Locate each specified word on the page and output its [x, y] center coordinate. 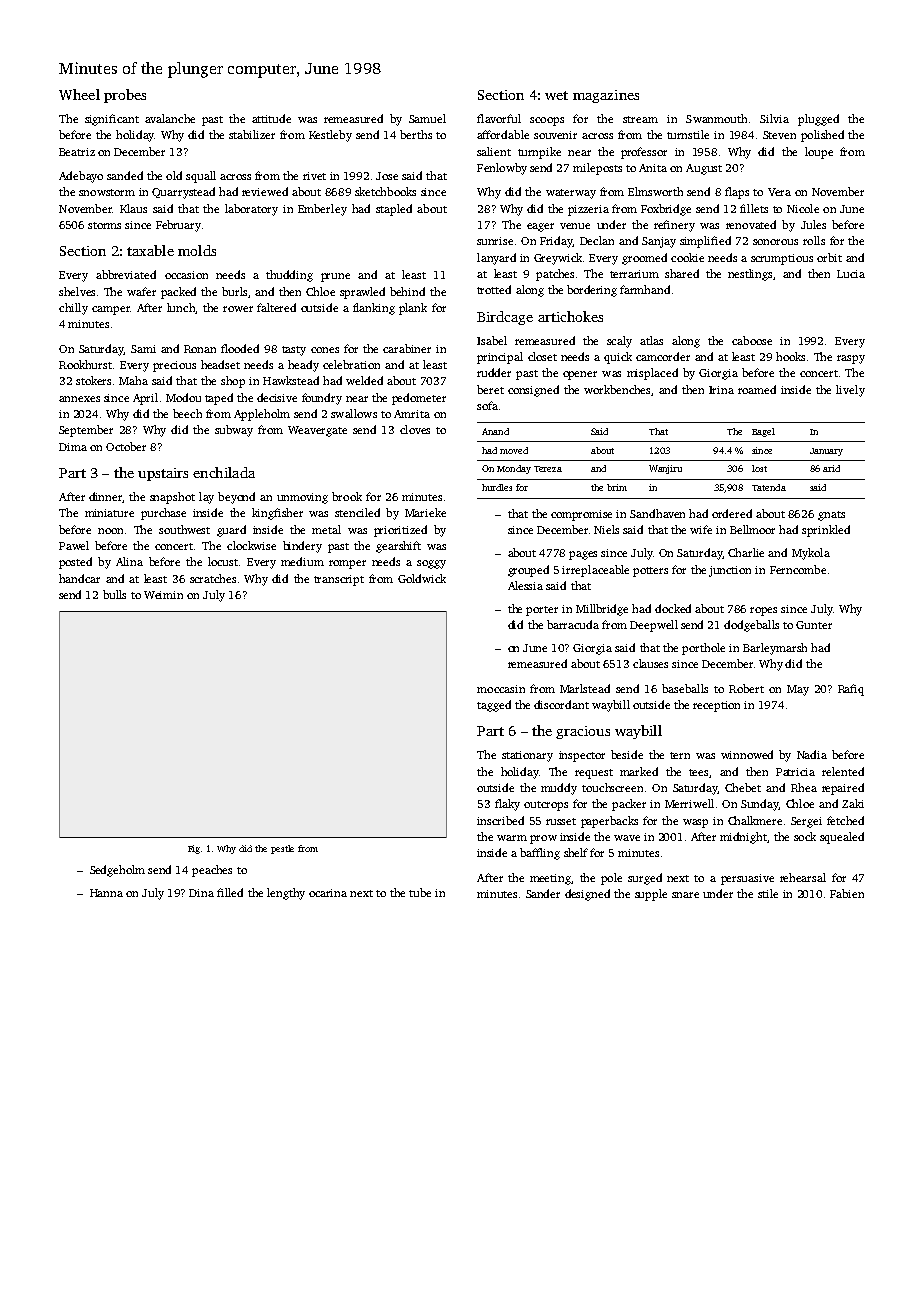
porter [542, 611]
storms [104, 225]
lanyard [496, 259]
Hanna [106, 893]
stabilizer [252, 134]
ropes [763, 611]
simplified [705, 242]
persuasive [747, 879]
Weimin [163, 595]
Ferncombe [798, 569]
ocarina [328, 893]
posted [75, 563]
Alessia [525, 585]
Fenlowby [502, 169]
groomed [644, 259]
